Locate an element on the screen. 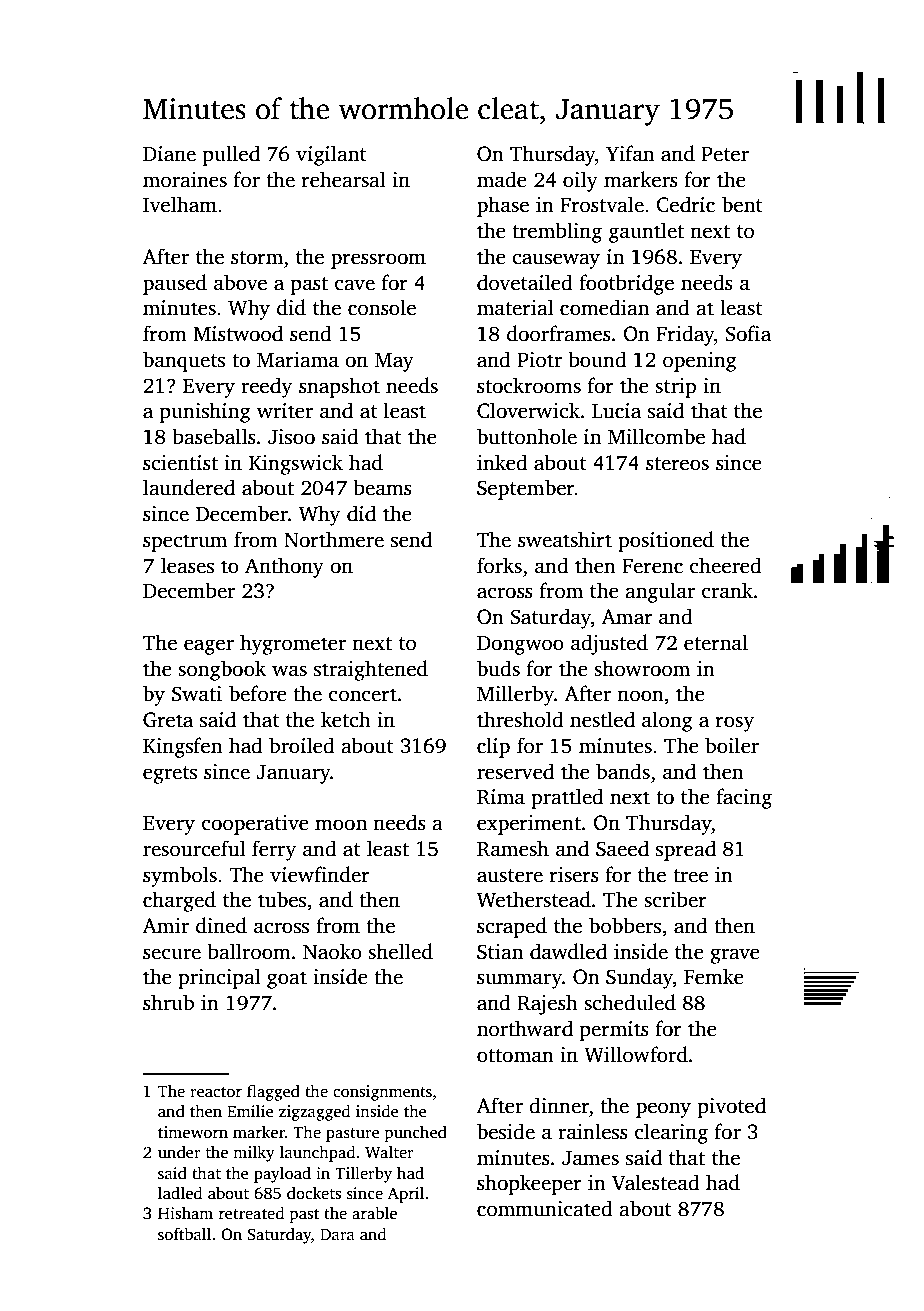  Kingsfen is located at coordinates (182, 747).
